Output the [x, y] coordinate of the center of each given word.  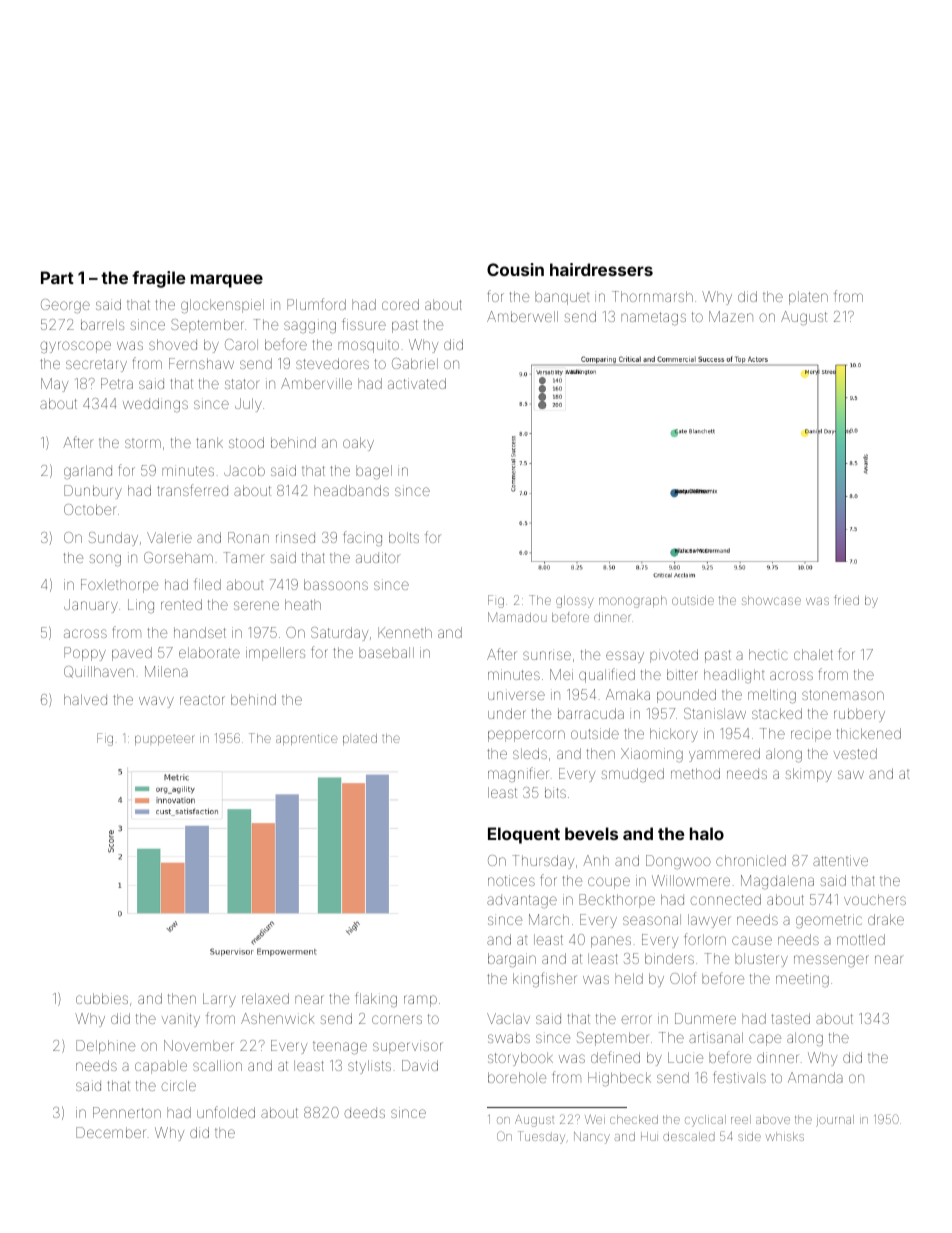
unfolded [226, 1112]
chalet [813, 654]
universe [516, 694]
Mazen [731, 316]
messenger [831, 961]
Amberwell [522, 316]
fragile [158, 279]
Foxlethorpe [119, 586]
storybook [520, 1059]
